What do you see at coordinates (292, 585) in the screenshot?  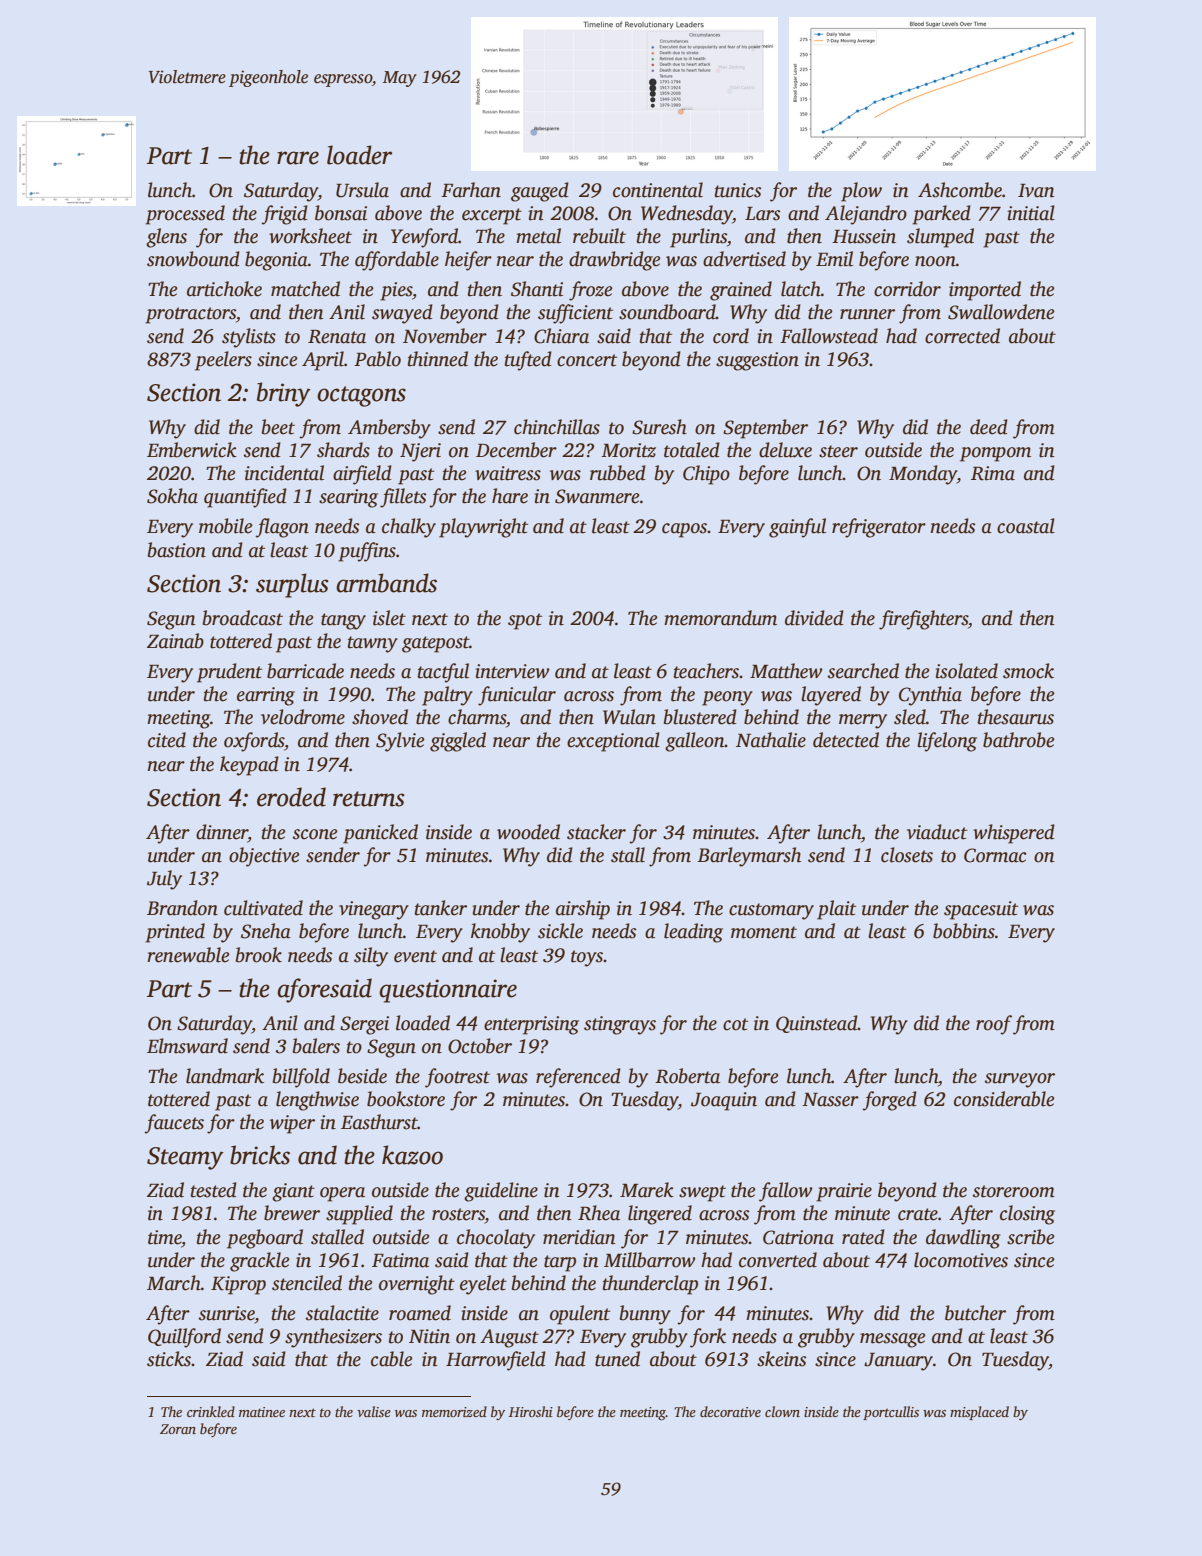 I see `surplus` at bounding box center [292, 585].
